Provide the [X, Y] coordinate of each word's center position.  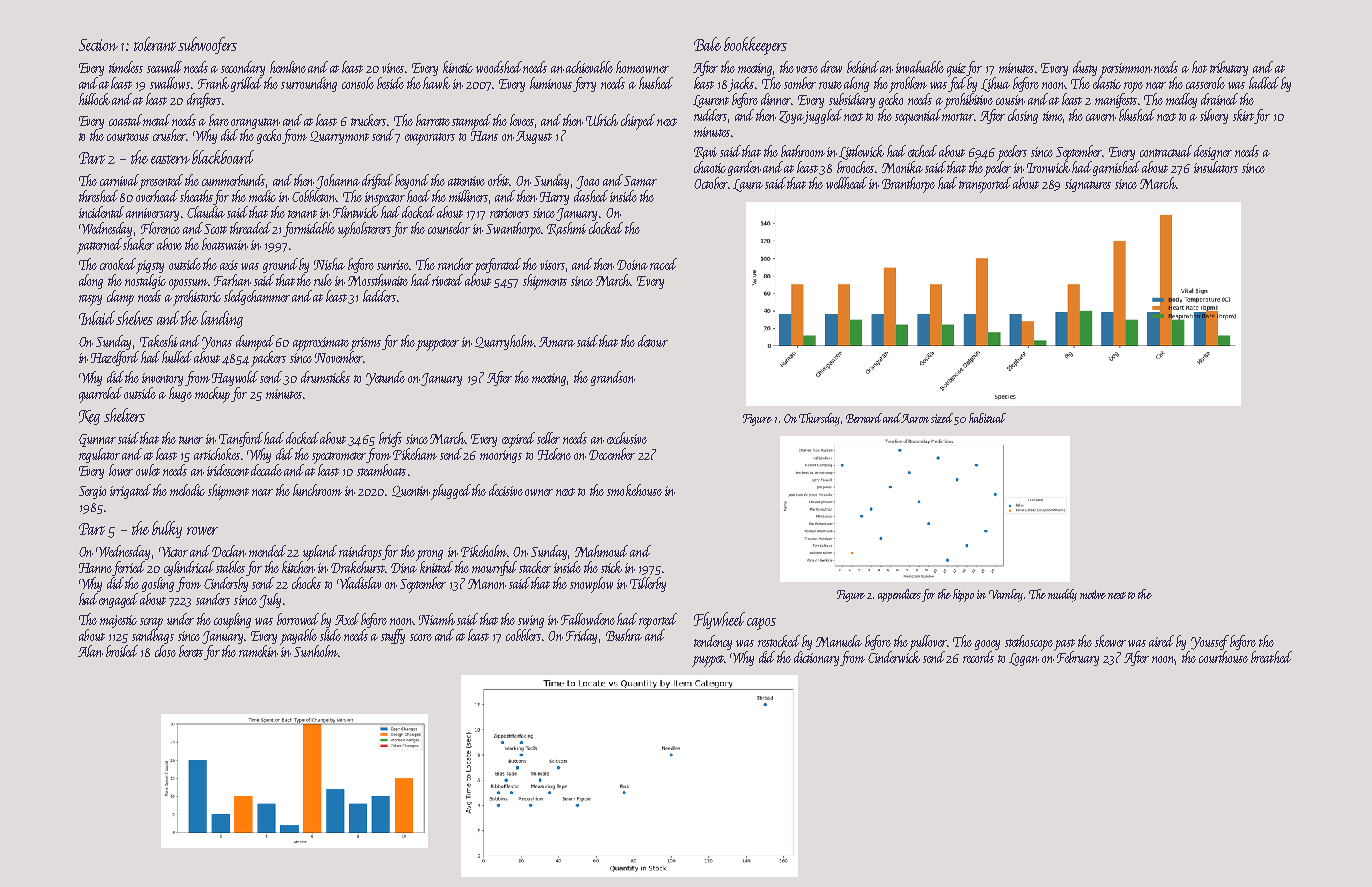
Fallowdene [588, 619]
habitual [987, 418]
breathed [1271, 657]
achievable [589, 67]
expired [518, 440]
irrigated [130, 491]
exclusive [627, 438]
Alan [90, 651]
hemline [288, 67]
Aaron [915, 418]
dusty [1085, 68]
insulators [1216, 167]
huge [180, 394]
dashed [591, 196]
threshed [98, 196]
